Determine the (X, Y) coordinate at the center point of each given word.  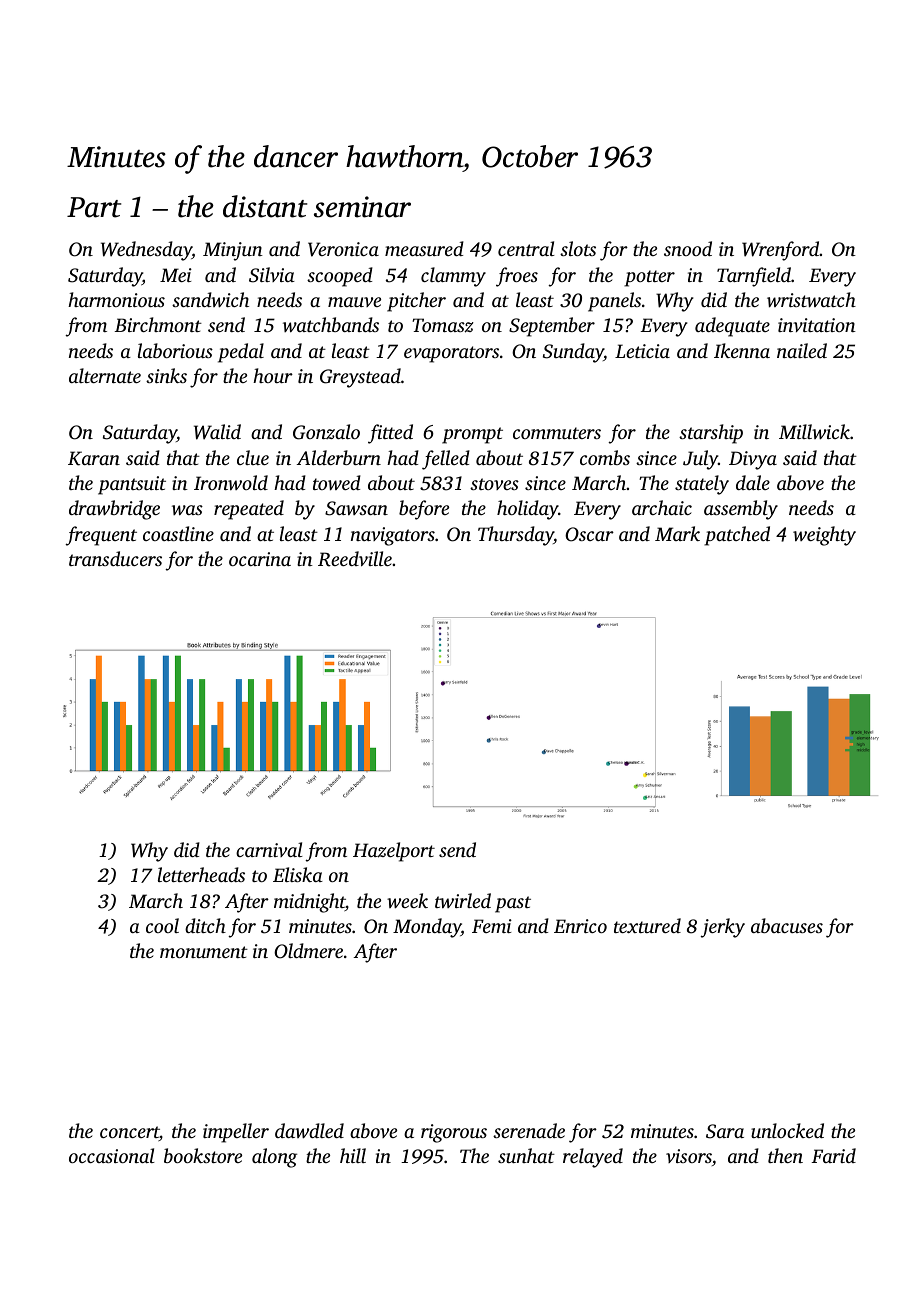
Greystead (360, 378)
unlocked (787, 1130)
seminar (362, 207)
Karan (94, 458)
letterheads (201, 874)
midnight (309, 903)
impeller (236, 1133)
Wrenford (781, 251)
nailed (802, 350)
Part (94, 207)
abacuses (787, 925)
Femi (492, 926)
